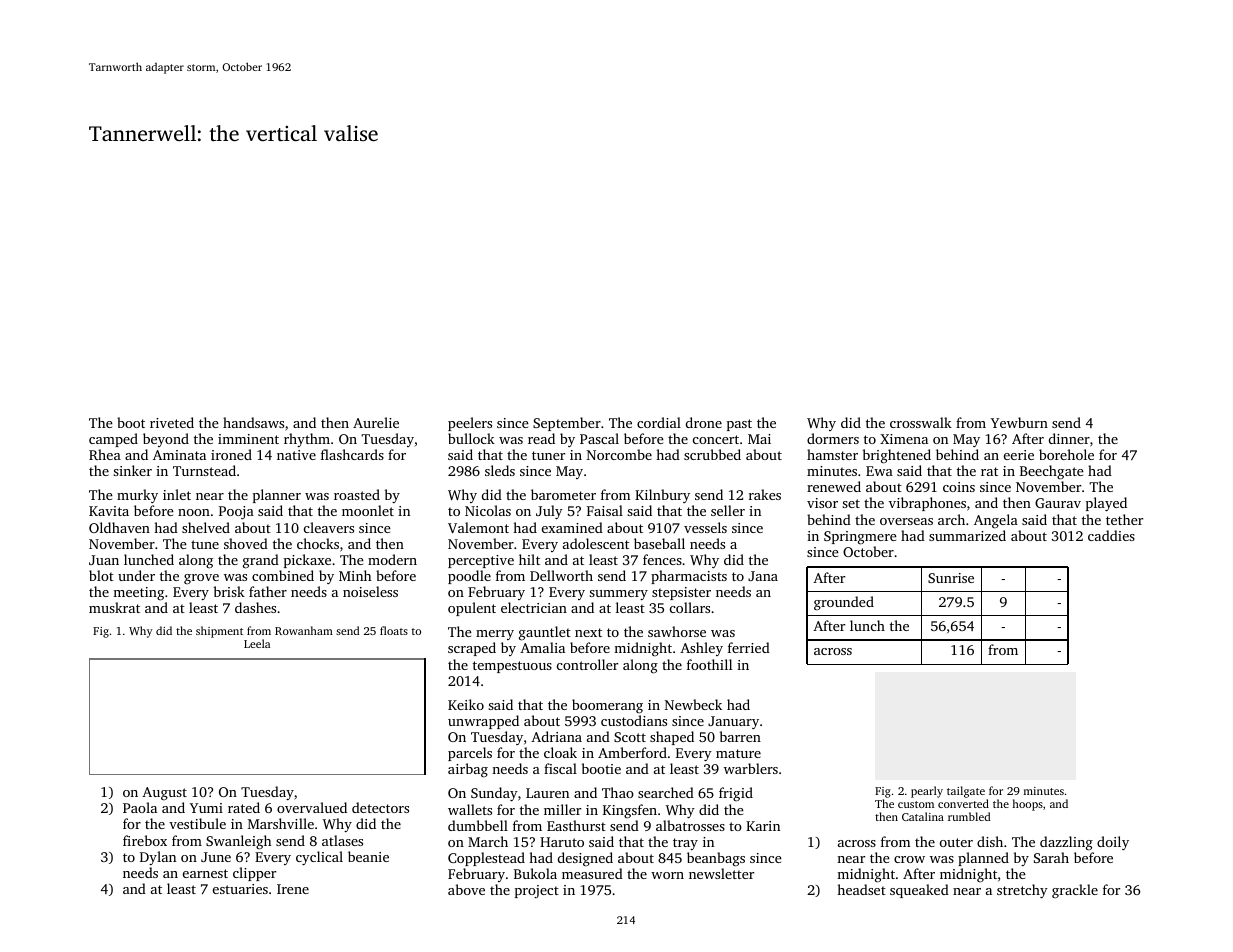 The height and width of the document is (952, 1233). I want to click on Kilnbury, so click(662, 496).
